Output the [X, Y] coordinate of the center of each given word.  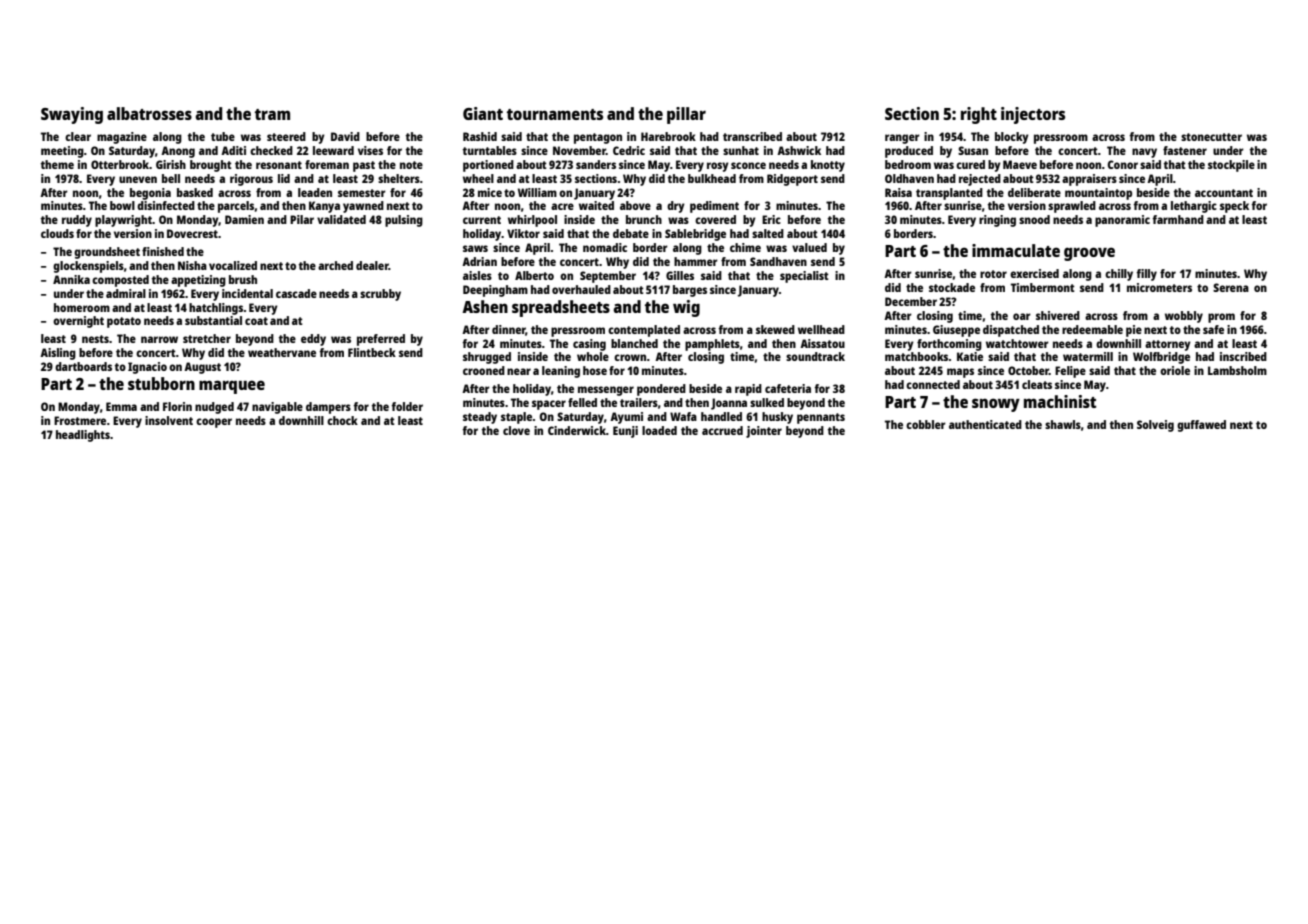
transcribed [752, 136]
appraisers [1089, 180]
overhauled [581, 289]
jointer [764, 432]
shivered [1058, 315]
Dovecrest [192, 233]
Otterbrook [120, 164]
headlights [83, 436]
